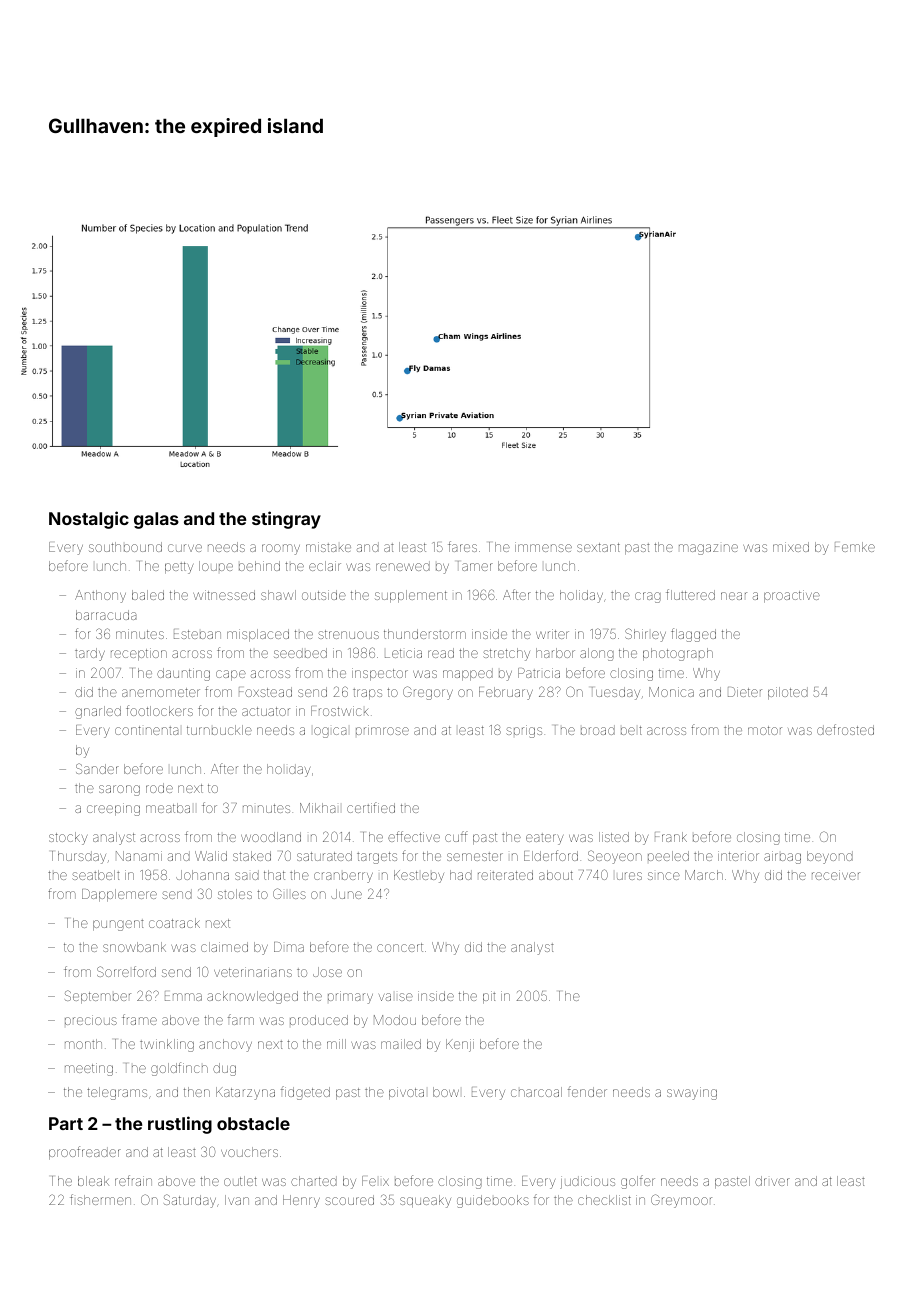 The image size is (924, 1308). Describe the element at coordinates (792, 596) in the screenshot. I see `proactive` at that location.
